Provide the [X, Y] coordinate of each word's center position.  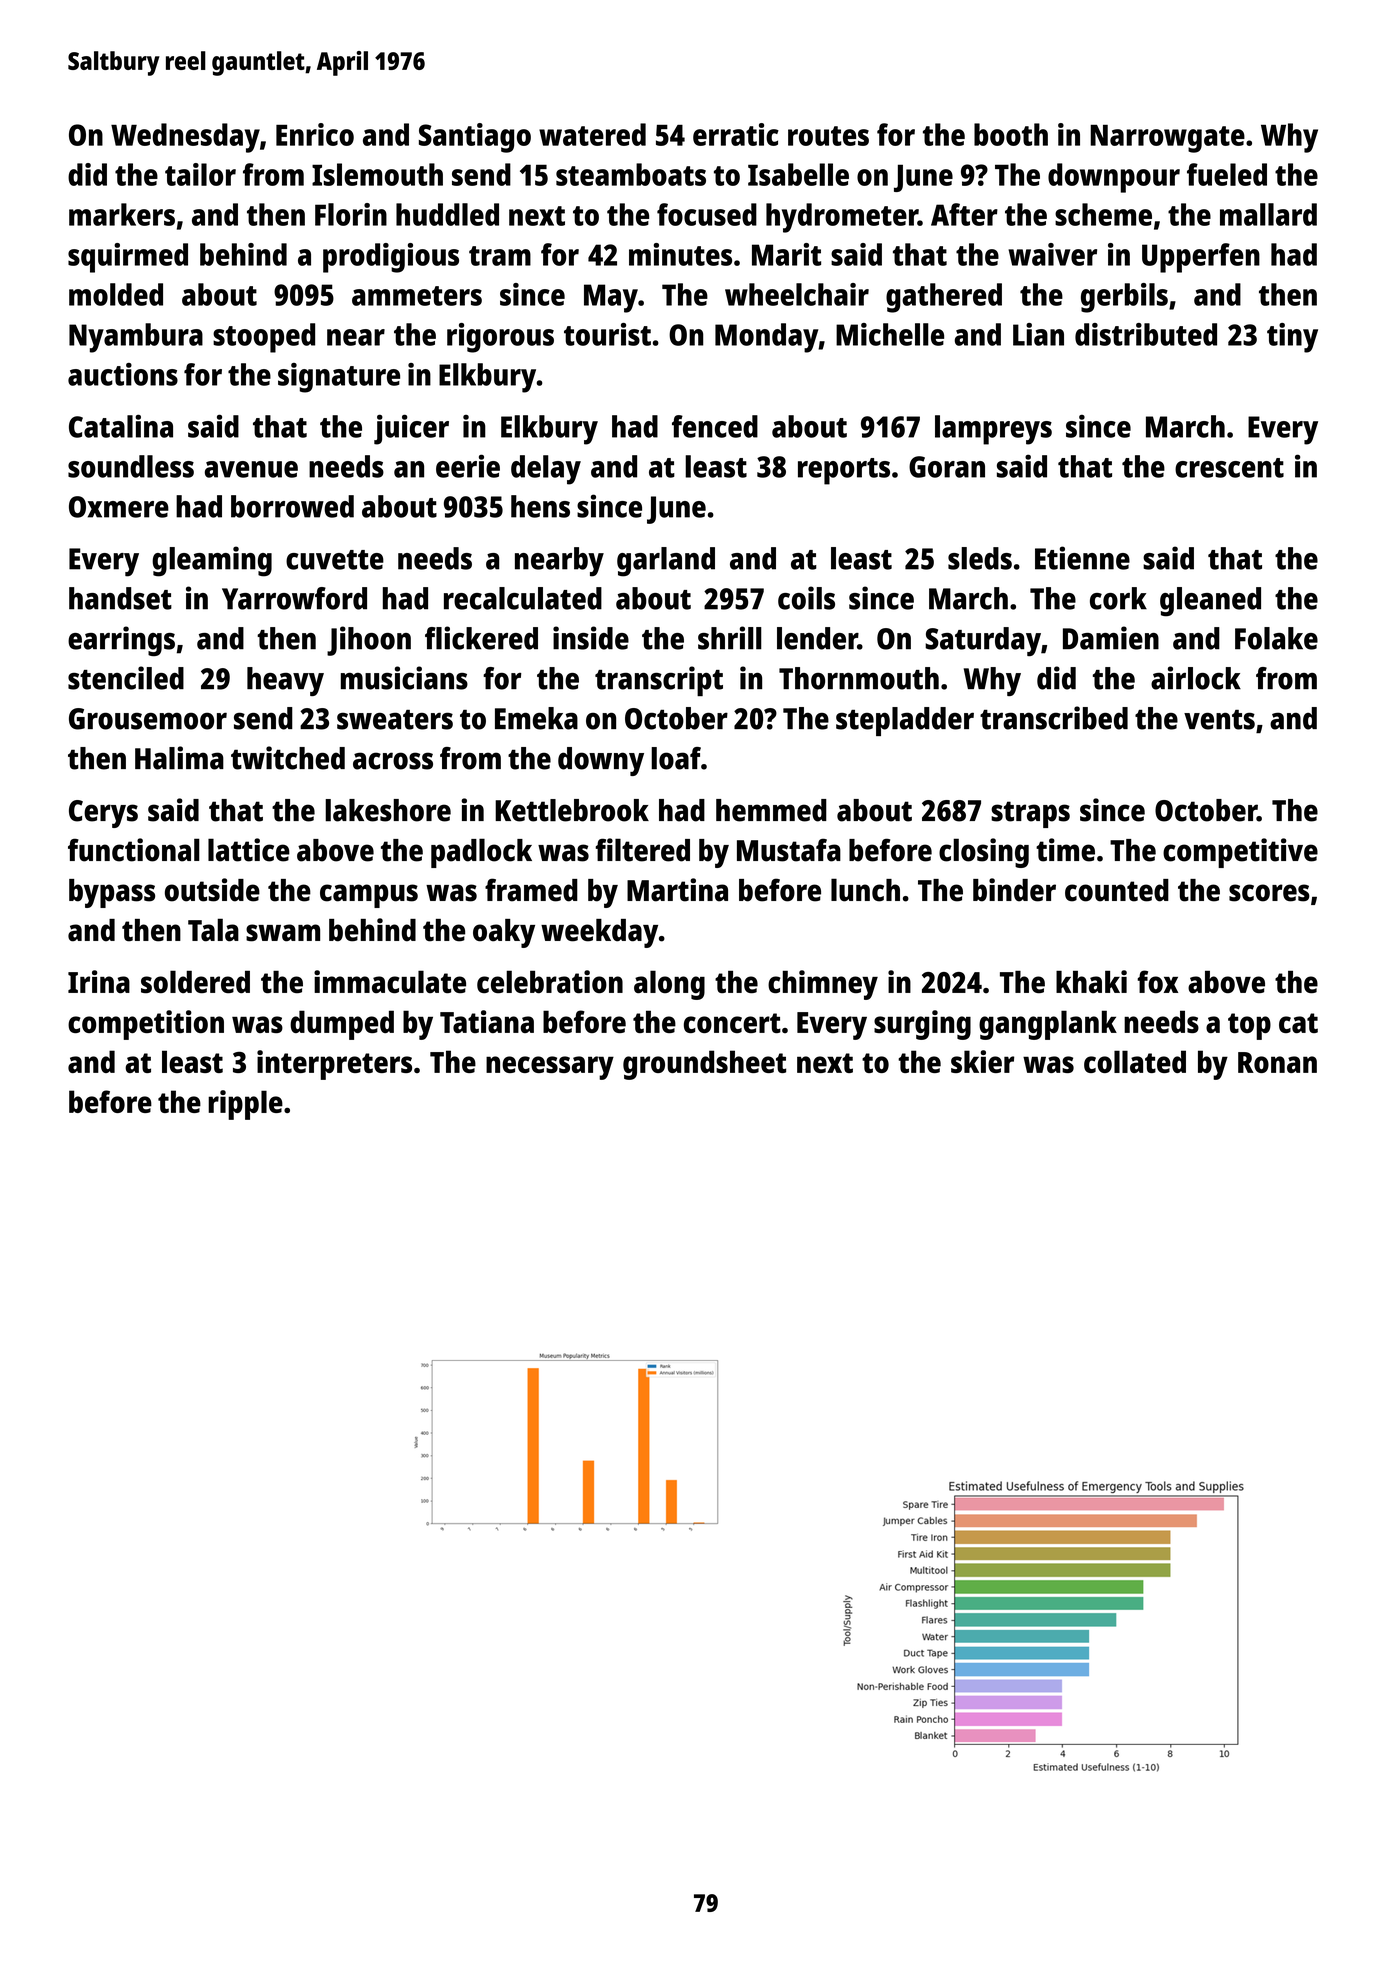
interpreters [334, 1065]
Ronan [1277, 1062]
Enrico [315, 134]
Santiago [475, 138]
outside [212, 890]
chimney [823, 985]
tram [500, 256]
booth [1011, 134]
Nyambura [136, 338]
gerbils [1124, 298]
